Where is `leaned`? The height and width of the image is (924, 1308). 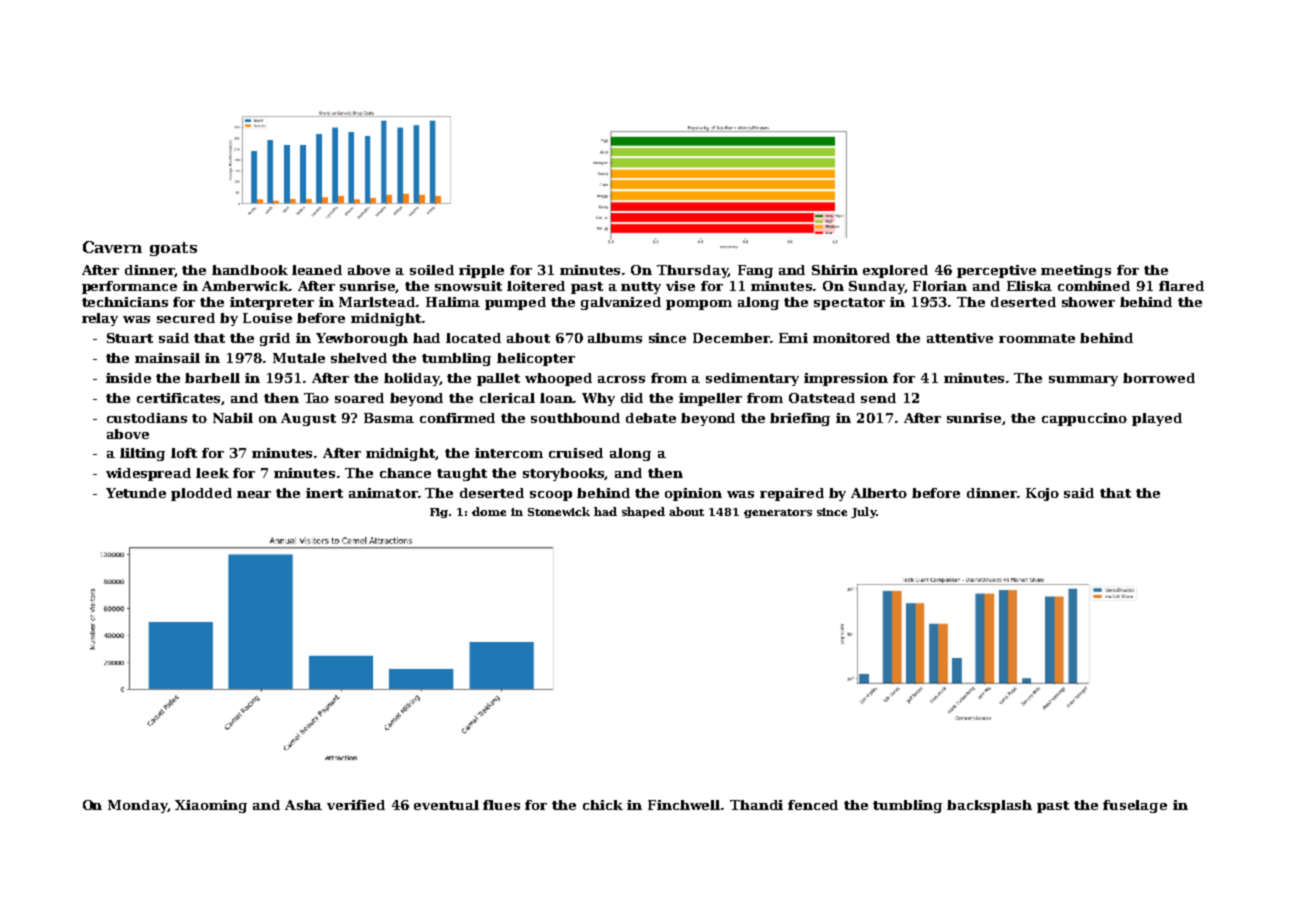
leaned is located at coordinates (317, 270).
